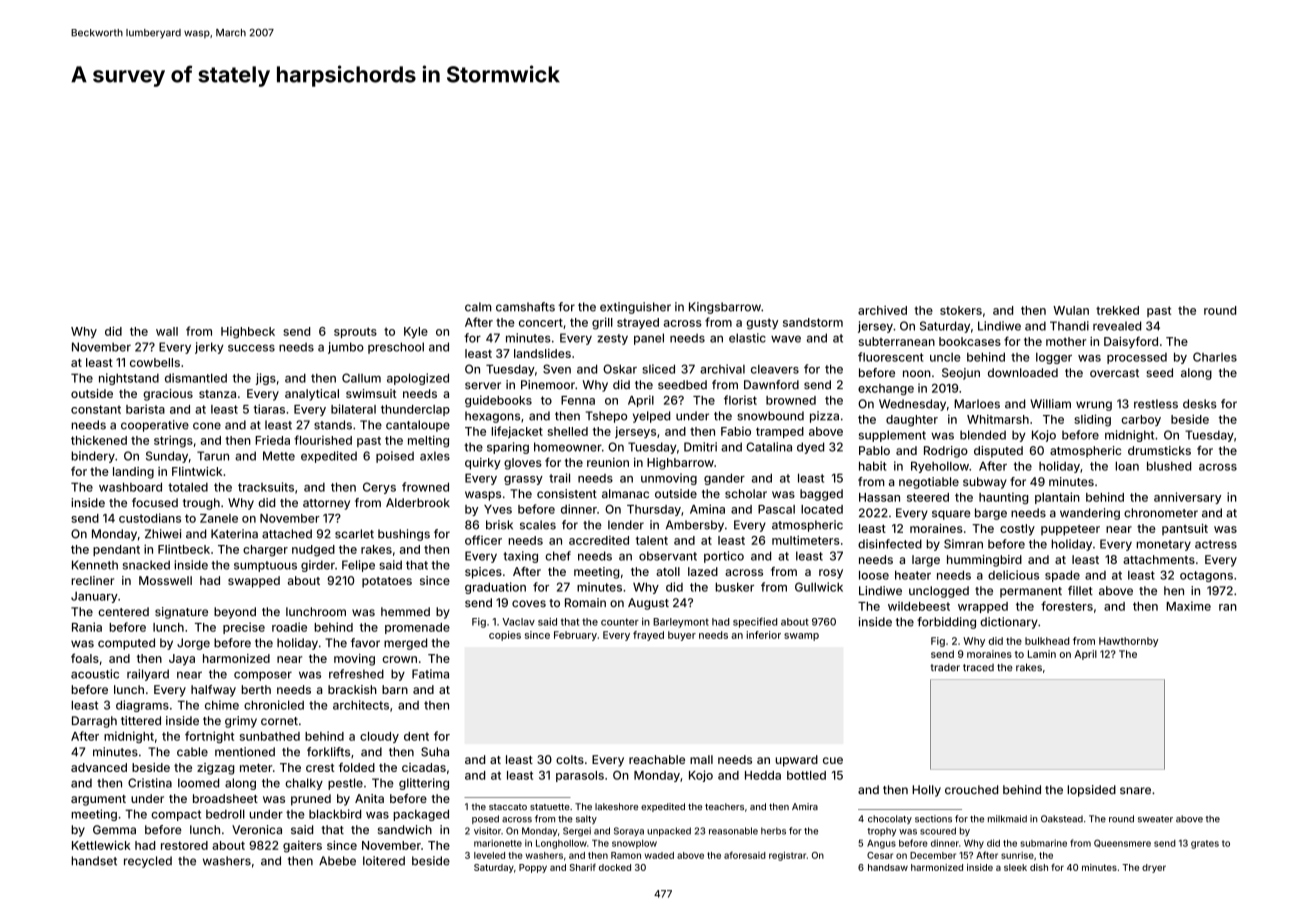  Describe the element at coordinates (970, 341) in the page. I see `bookcases` at that location.
